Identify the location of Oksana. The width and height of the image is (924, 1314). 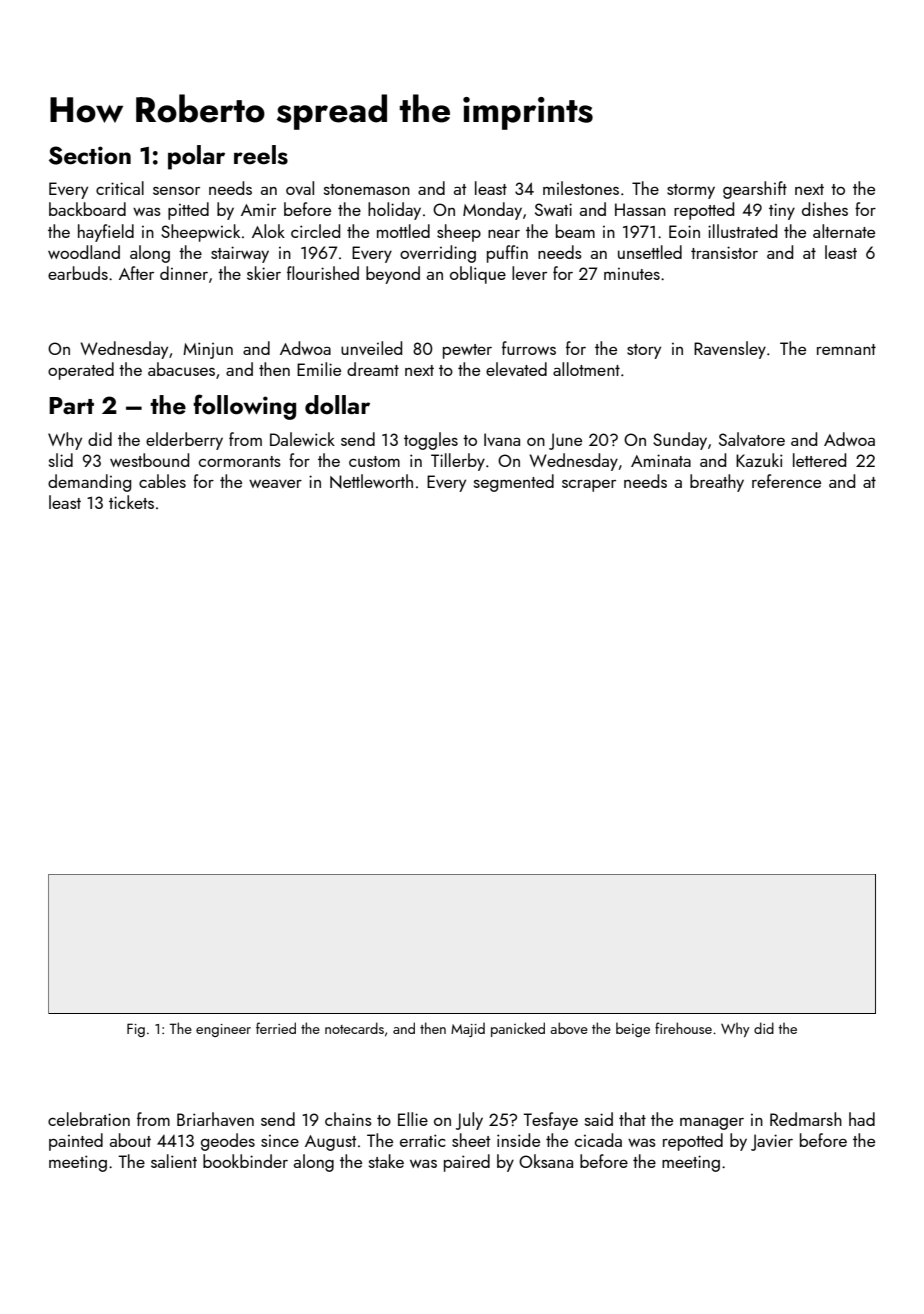
(546, 1161).
